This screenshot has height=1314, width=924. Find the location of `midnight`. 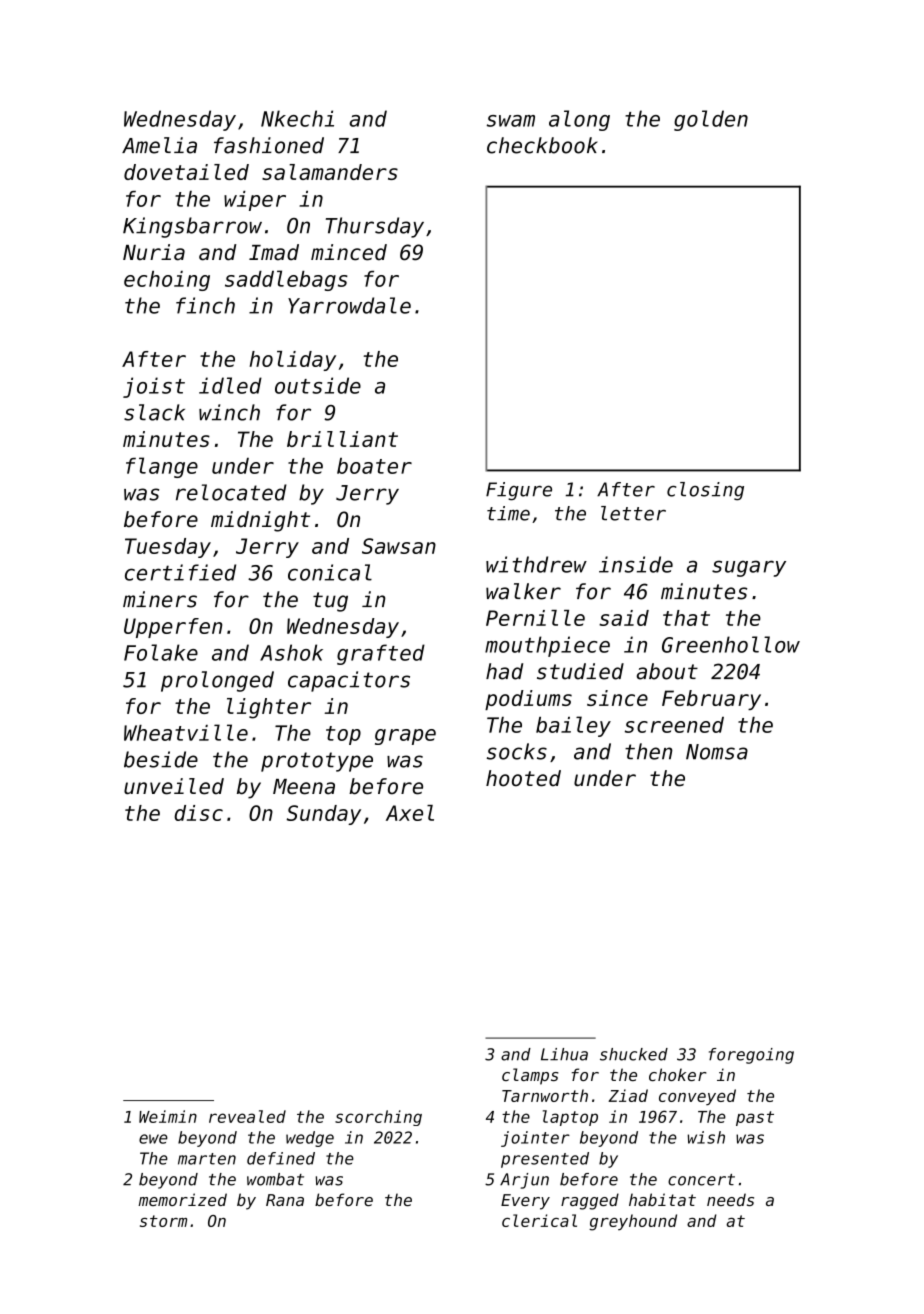

midnight is located at coordinates (260, 521).
